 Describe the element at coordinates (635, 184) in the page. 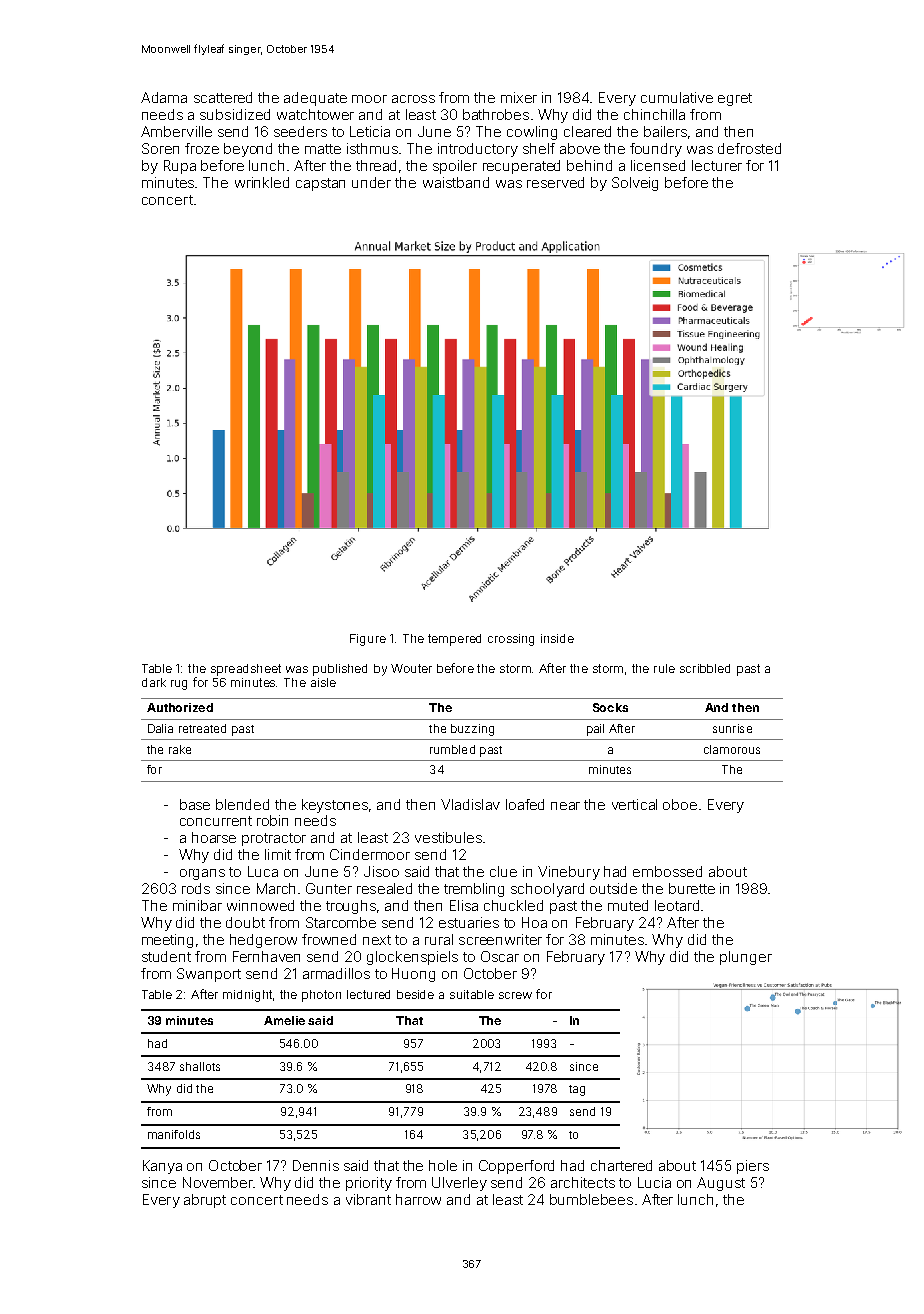

I see `Solveig` at that location.
